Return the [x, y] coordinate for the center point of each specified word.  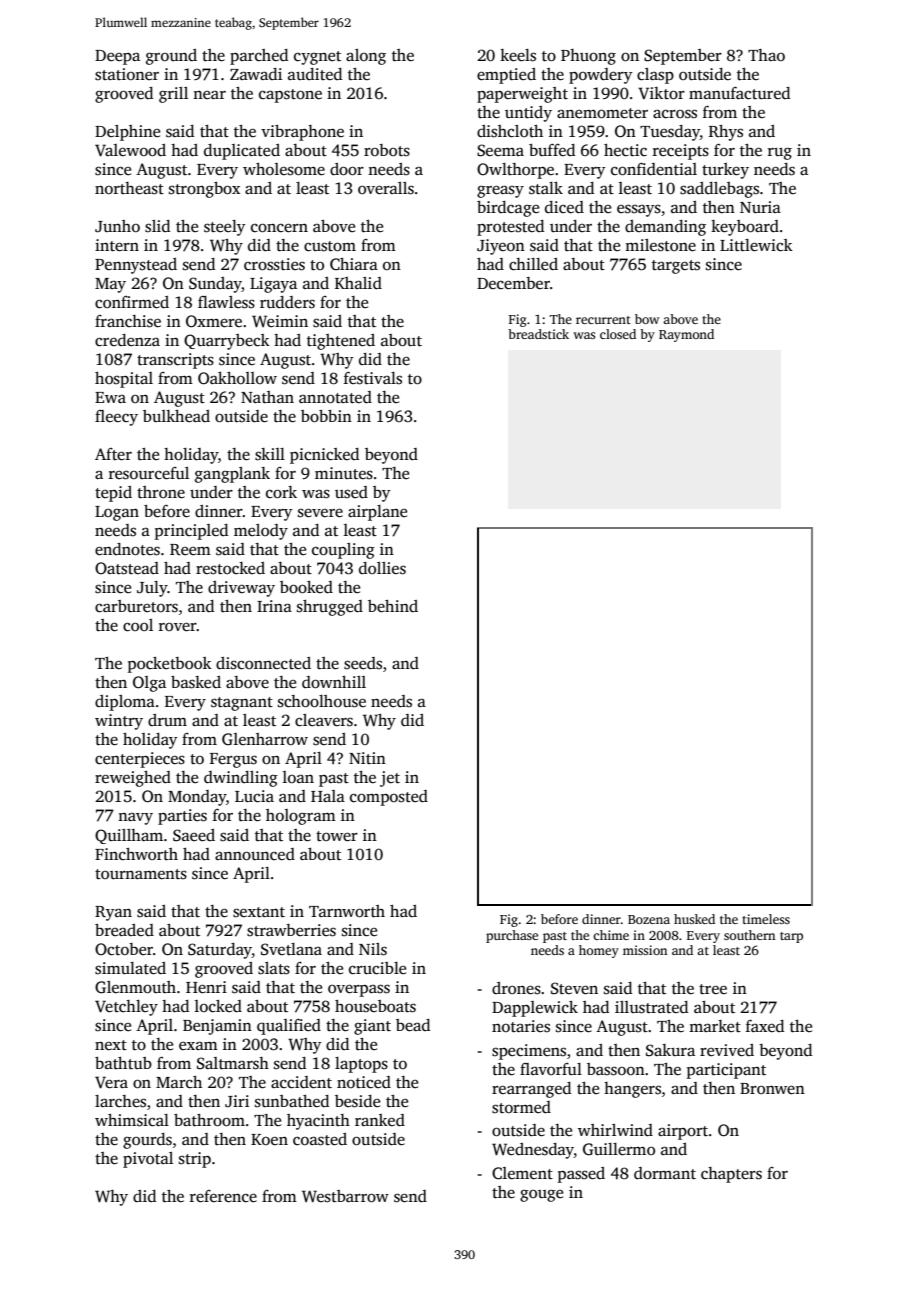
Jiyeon [501, 247]
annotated [335, 397]
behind [393, 606]
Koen [269, 1140]
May [110, 285]
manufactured [739, 93]
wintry [119, 722]
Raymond [686, 335]
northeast [129, 188]
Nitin [367, 758]
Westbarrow [345, 1196]
